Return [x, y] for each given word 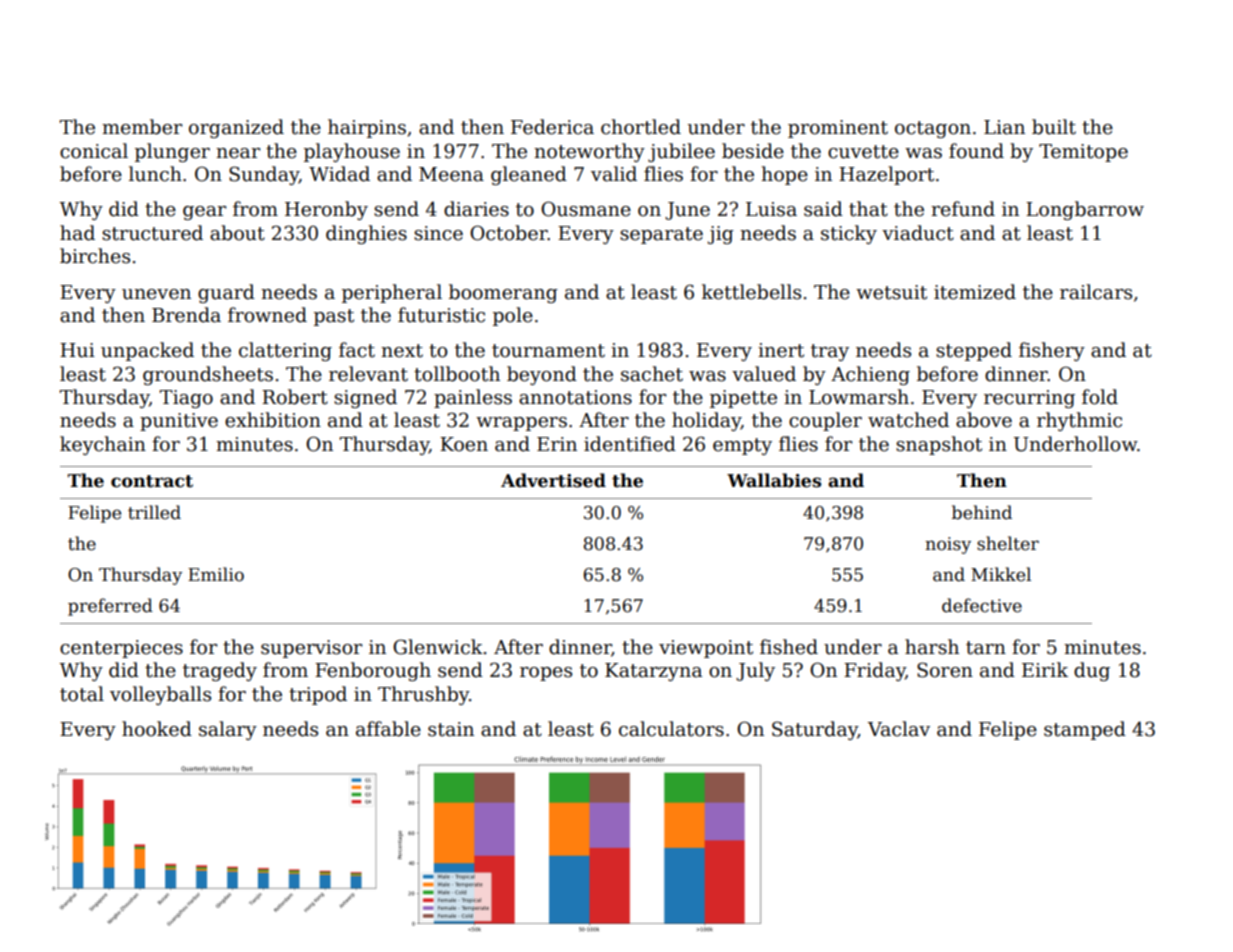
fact [357, 350]
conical [94, 151]
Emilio [216, 574]
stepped [974, 351]
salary [228, 730]
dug [1092, 671]
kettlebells [751, 292]
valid [614, 174]
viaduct [918, 233]
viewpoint [706, 649]
